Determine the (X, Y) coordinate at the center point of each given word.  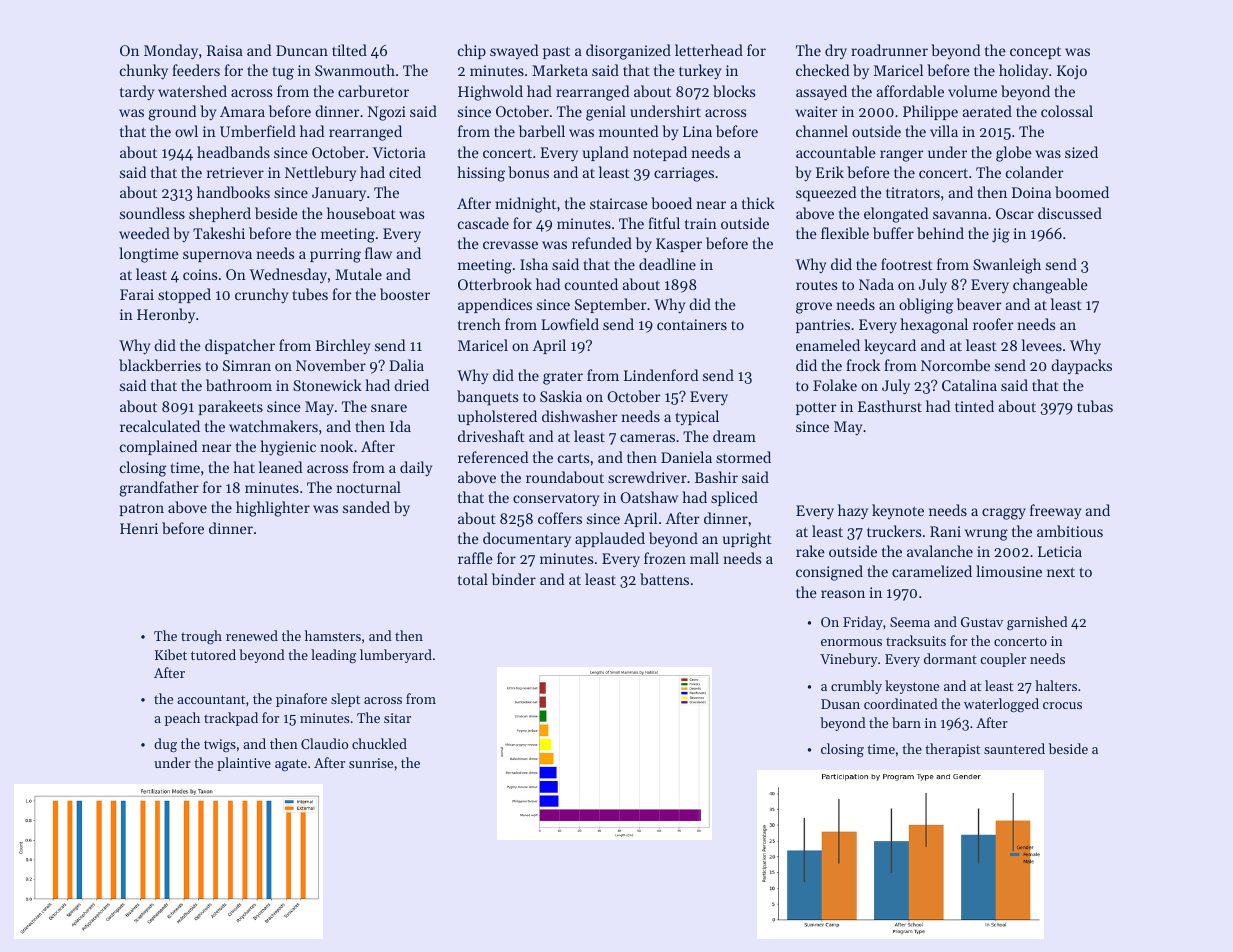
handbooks (233, 192)
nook (336, 446)
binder (514, 579)
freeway (1055, 511)
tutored (213, 654)
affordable (910, 91)
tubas (1095, 406)
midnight (526, 205)
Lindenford (661, 375)
